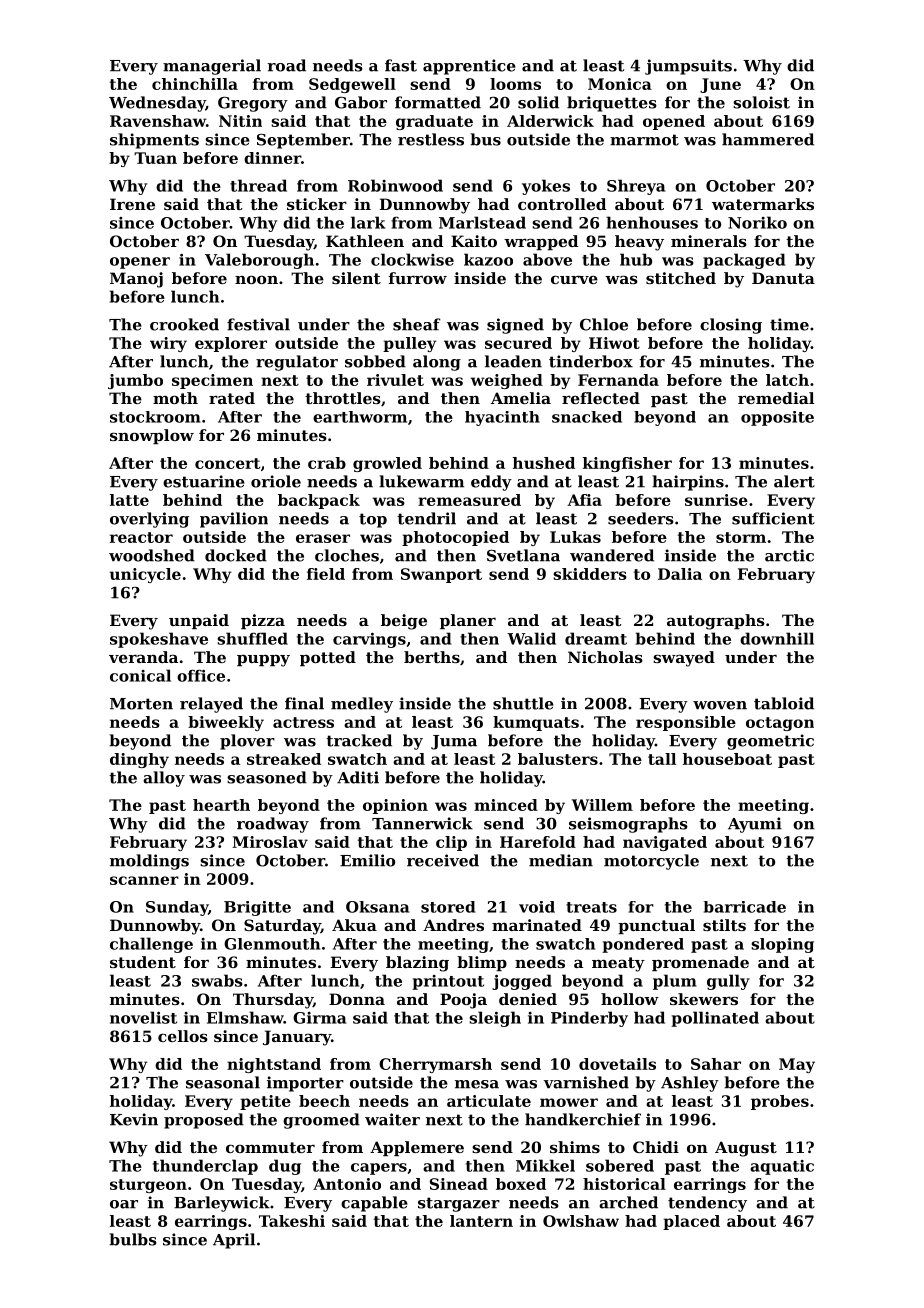 The width and height of the image is (924, 1308). I want to click on bulbs, so click(133, 1239).
